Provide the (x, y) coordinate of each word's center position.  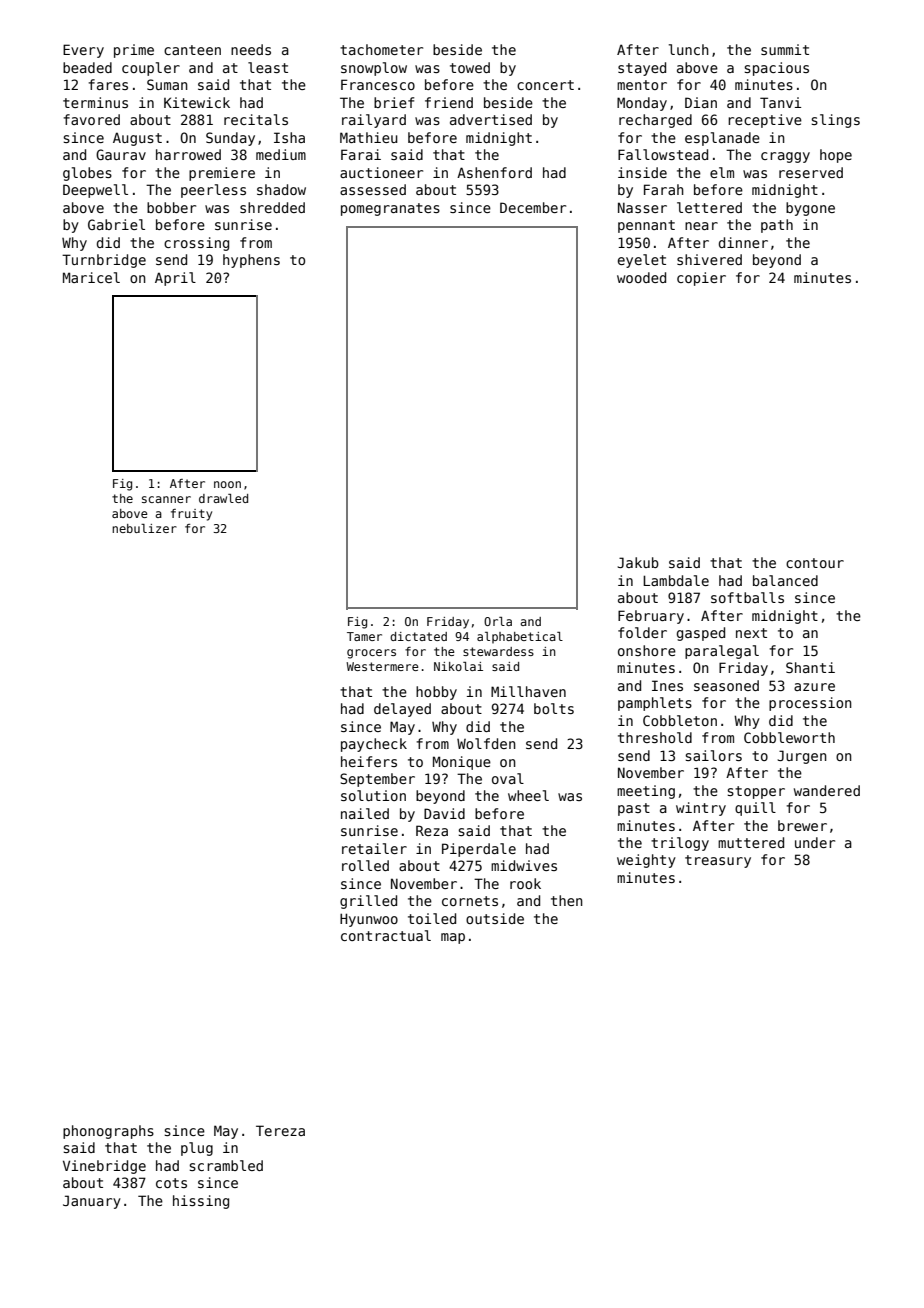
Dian (701, 102)
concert (545, 85)
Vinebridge (104, 1167)
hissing (201, 1202)
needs (251, 49)
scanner (166, 499)
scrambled (226, 1165)
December (533, 207)
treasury (718, 861)
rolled (365, 865)
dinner (743, 242)
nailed (365, 813)
